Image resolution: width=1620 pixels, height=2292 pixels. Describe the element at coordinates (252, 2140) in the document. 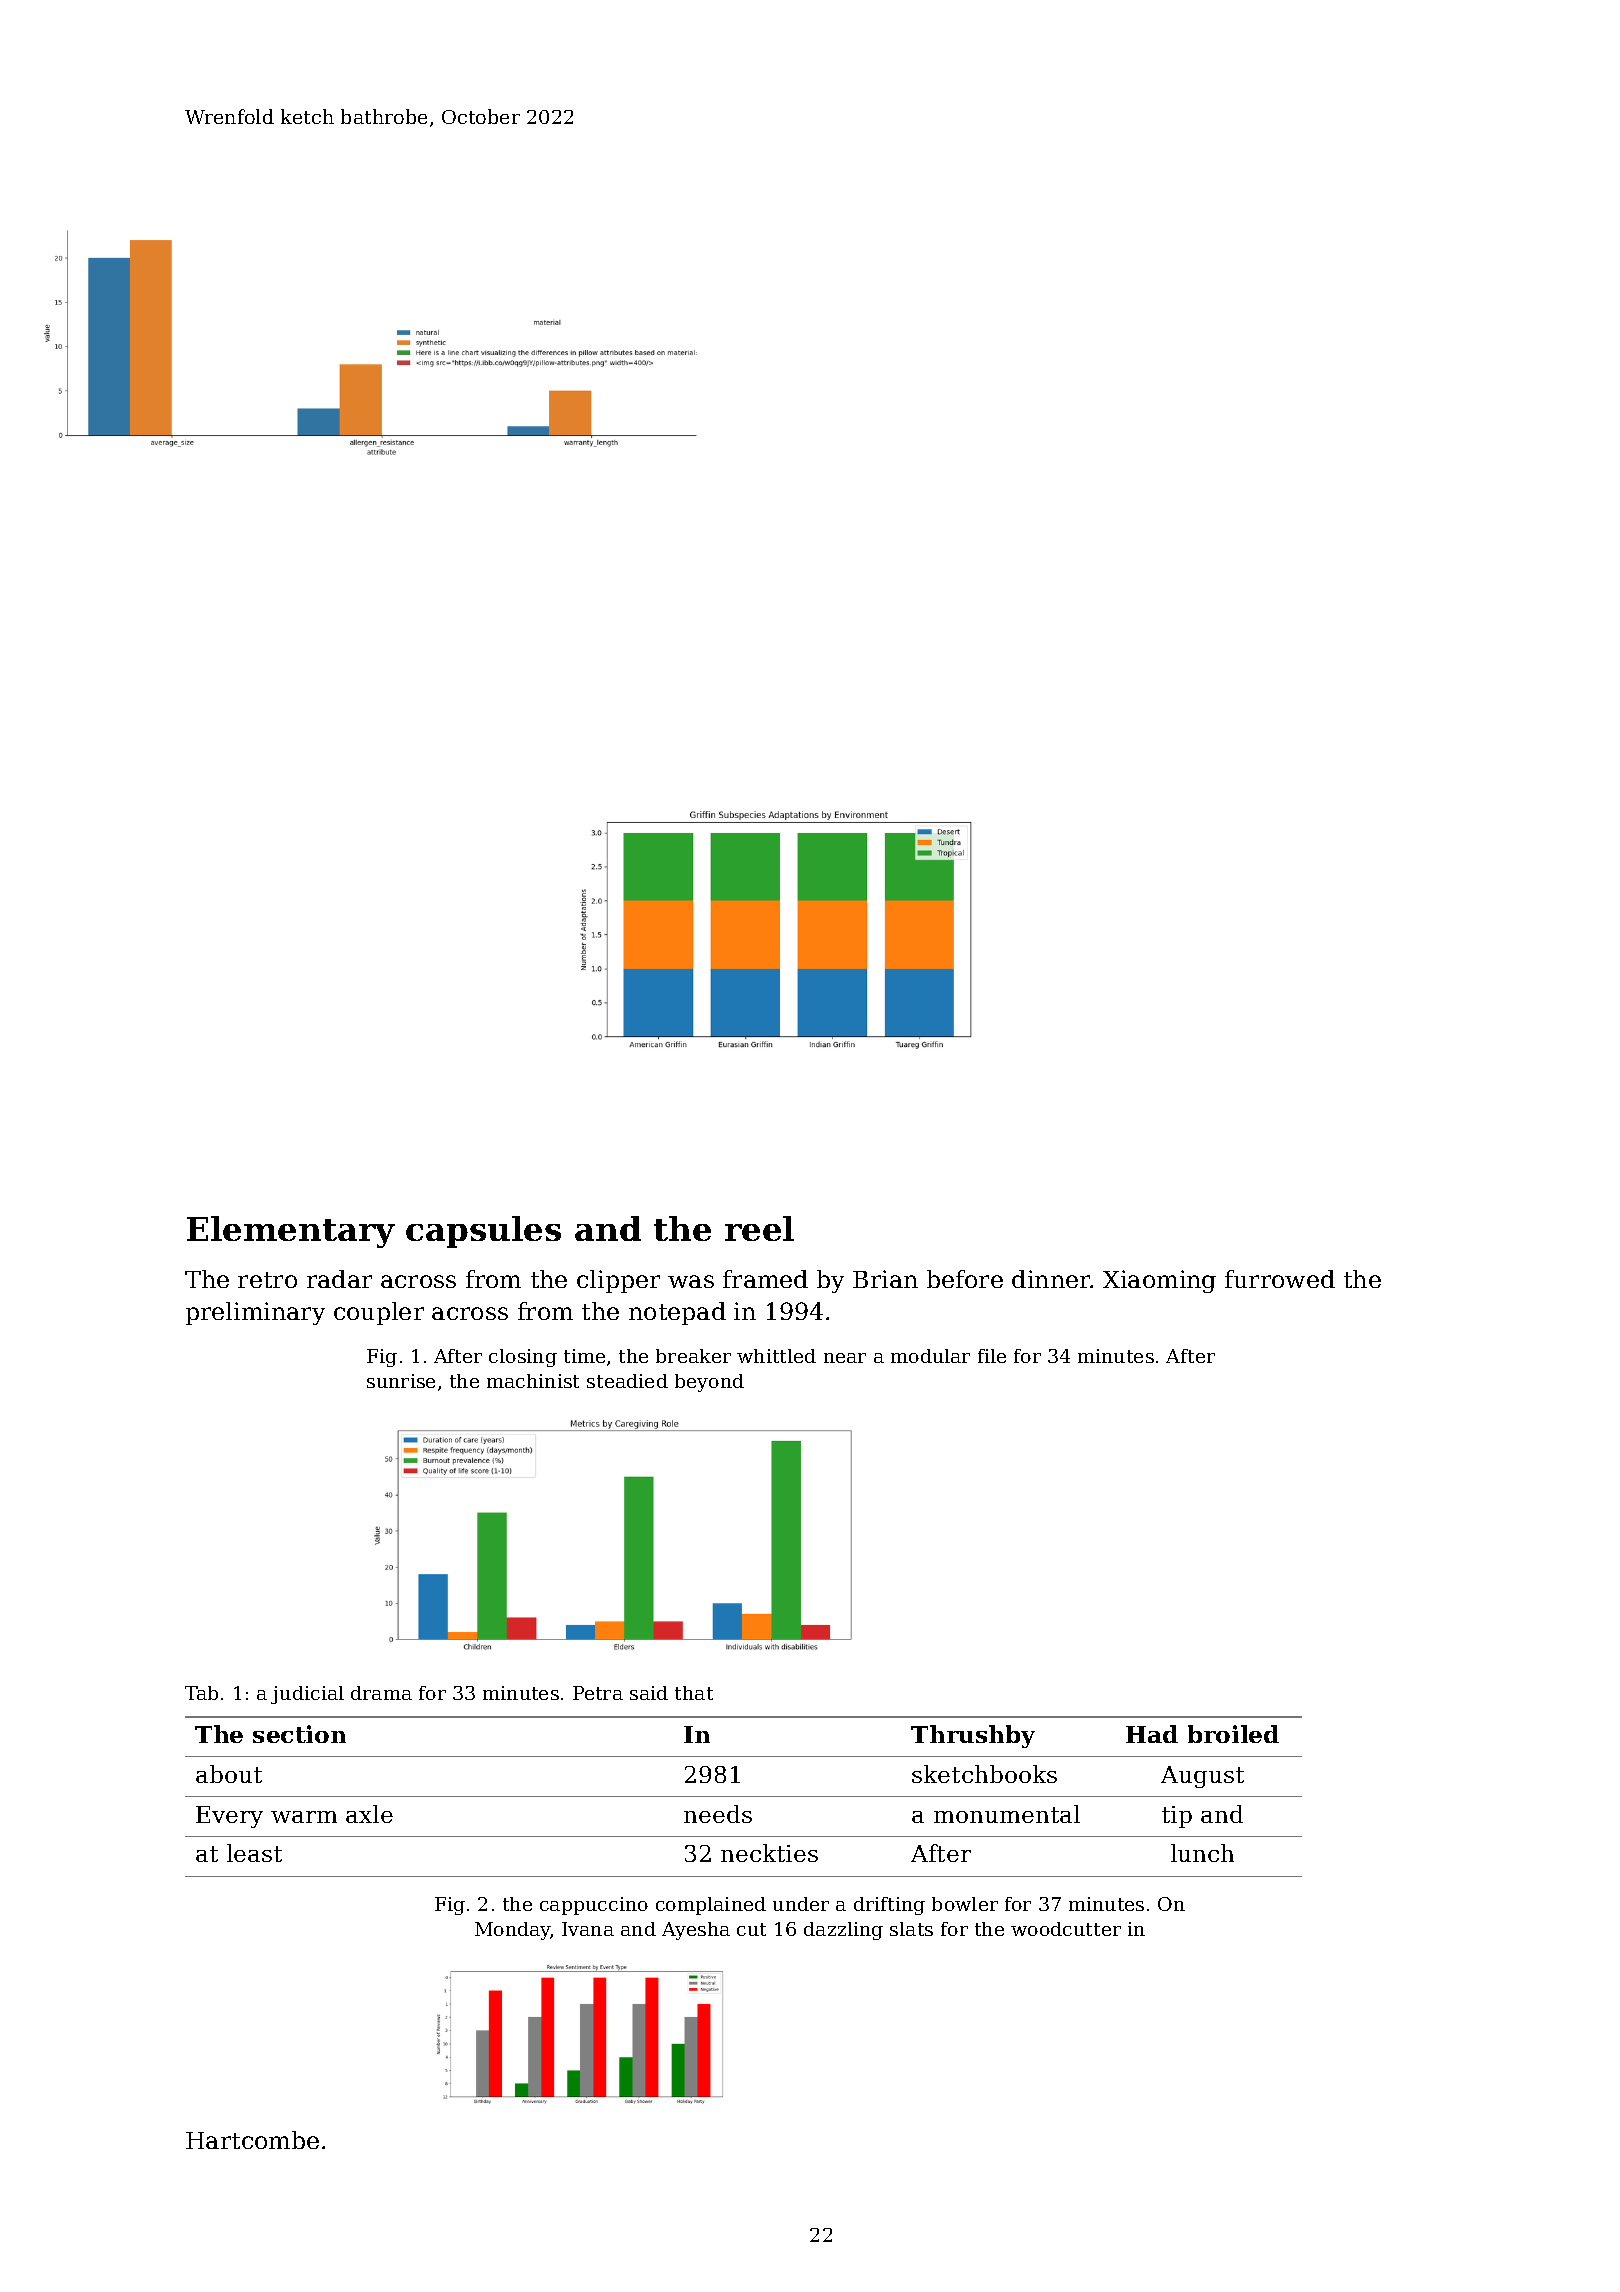

I see `Hartcombe` at that location.
